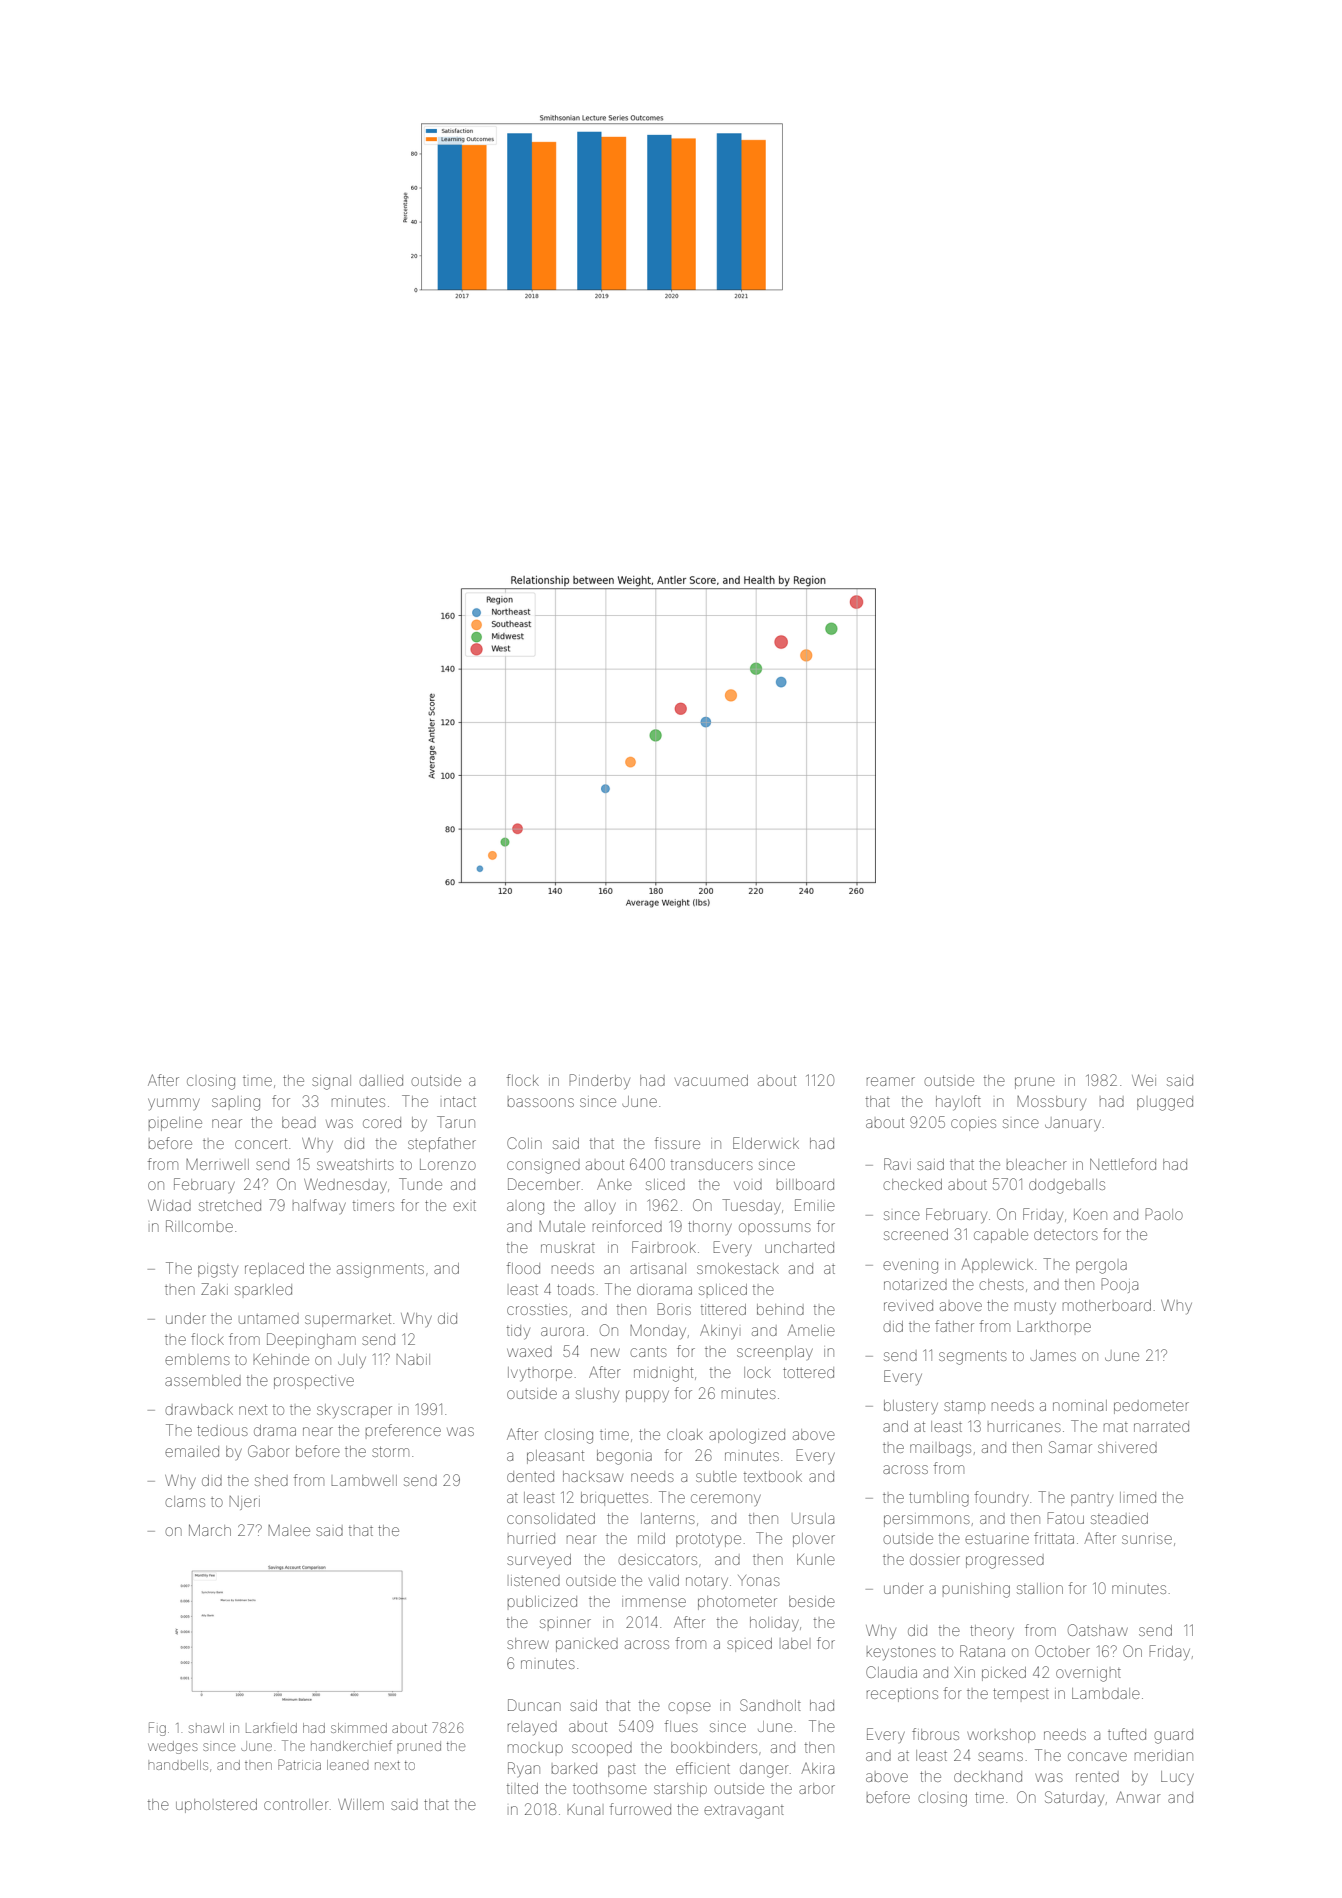 The height and width of the screenshot is (1898, 1342). I want to click on Samar, so click(1070, 1447).
